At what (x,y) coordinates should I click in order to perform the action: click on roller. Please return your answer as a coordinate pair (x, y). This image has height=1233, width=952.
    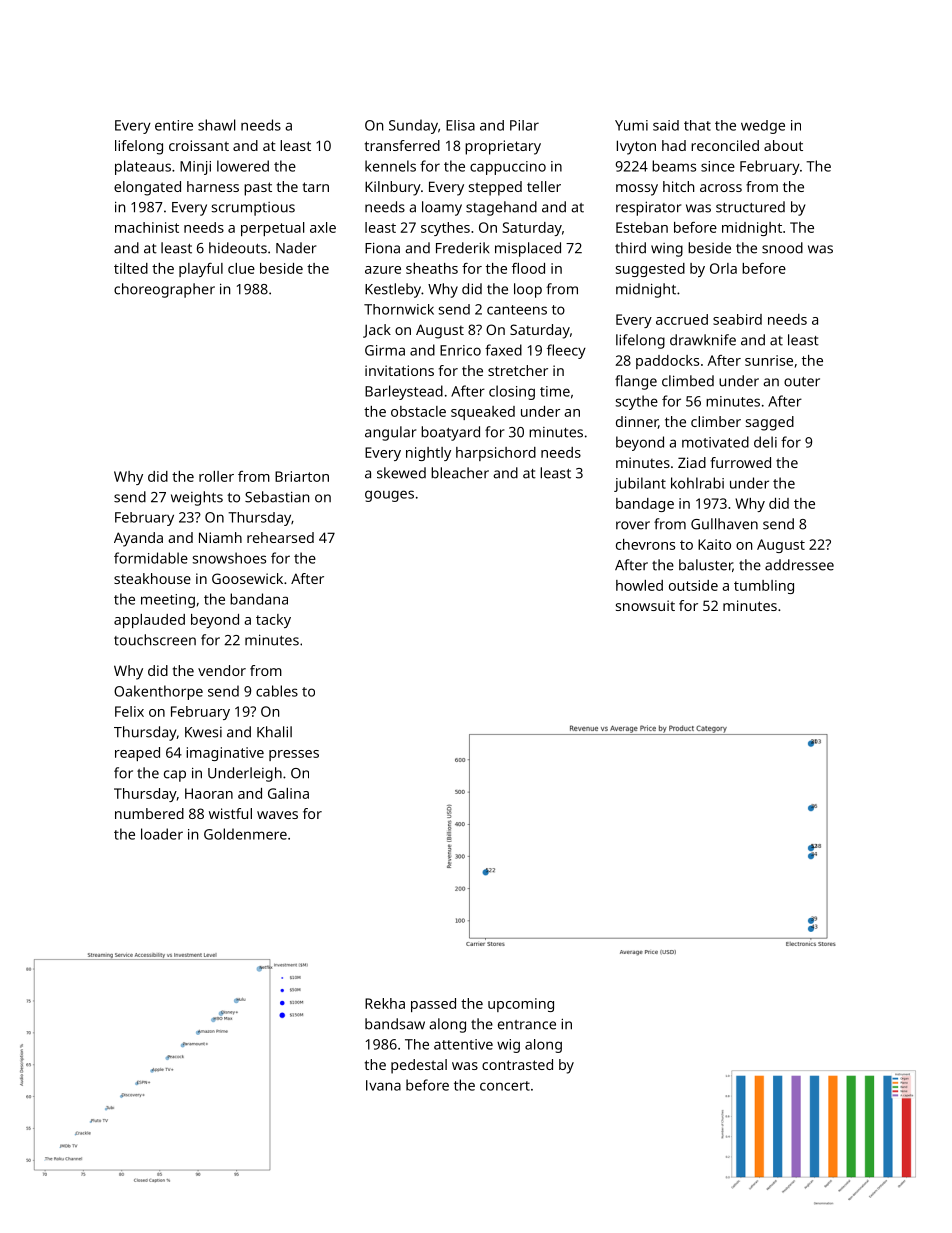
    Looking at the image, I should click on (216, 476).
